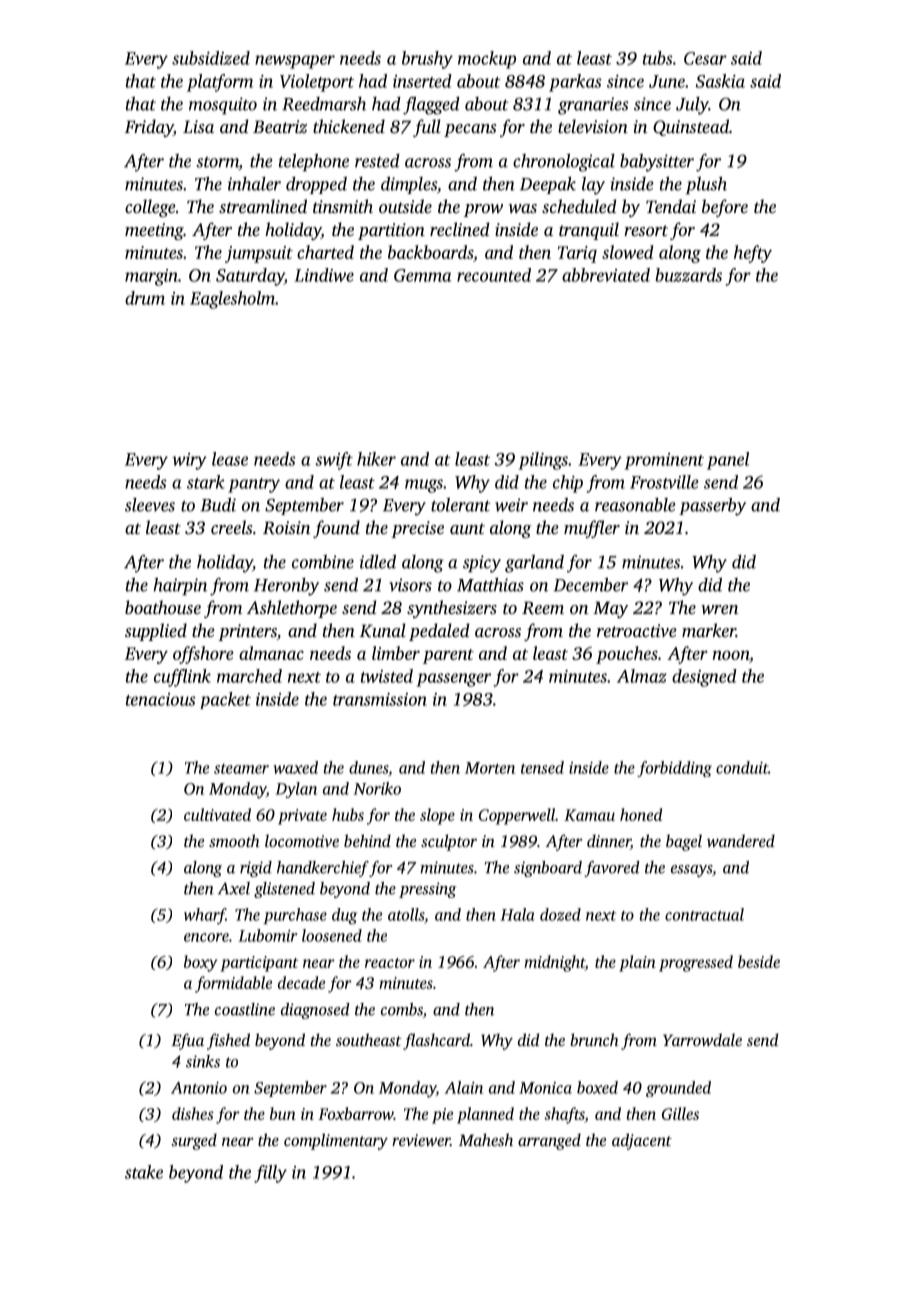  What do you see at coordinates (657, 163) in the screenshot?
I see `babysitter` at bounding box center [657, 163].
